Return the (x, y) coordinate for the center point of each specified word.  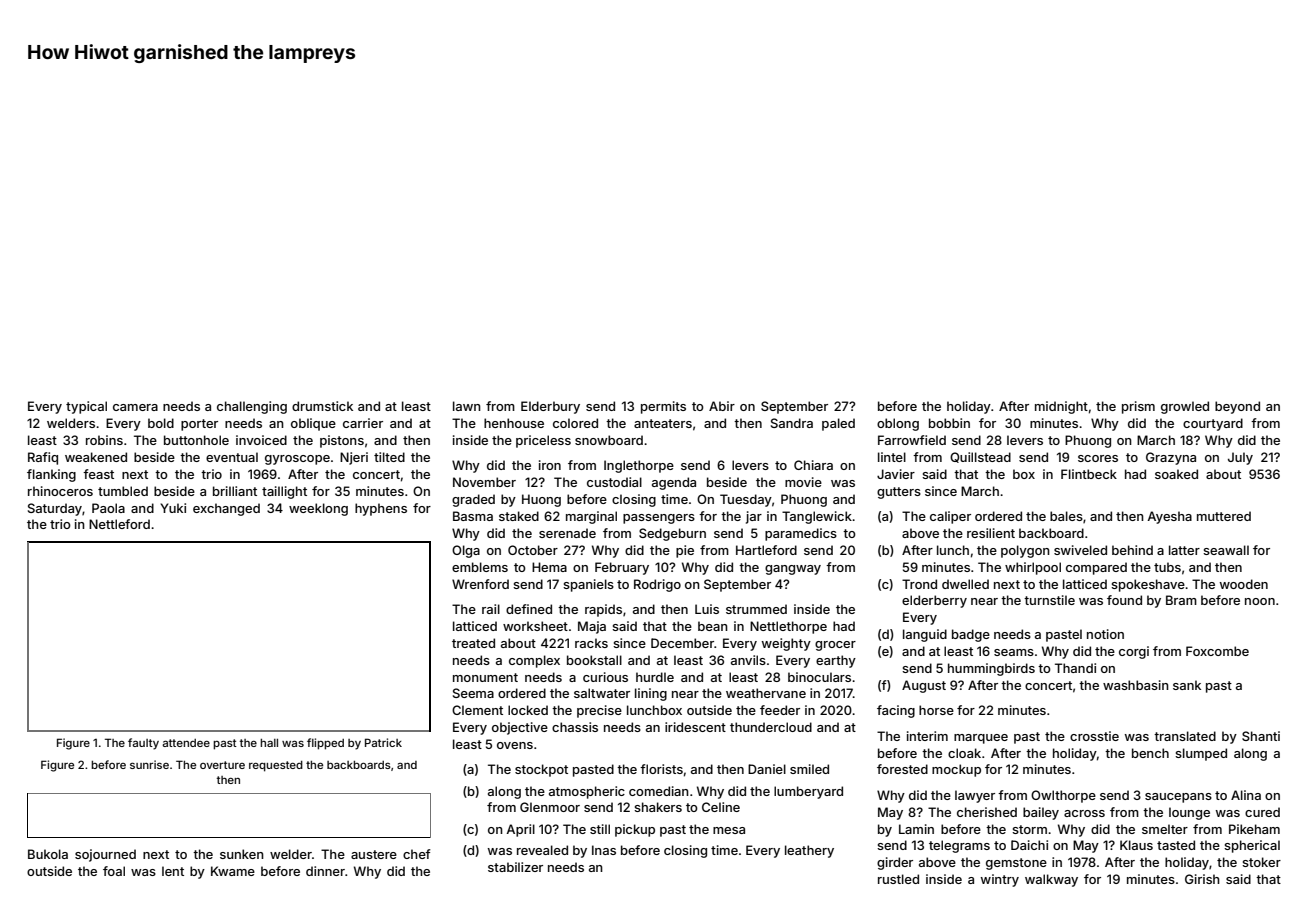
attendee (186, 743)
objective (520, 728)
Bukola (48, 854)
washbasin (1136, 685)
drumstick (322, 406)
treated (473, 643)
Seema (473, 693)
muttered (1224, 516)
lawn (467, 406)
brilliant (235, 491)
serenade (567, 533)
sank (1187, 685)
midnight (1061, 407)
